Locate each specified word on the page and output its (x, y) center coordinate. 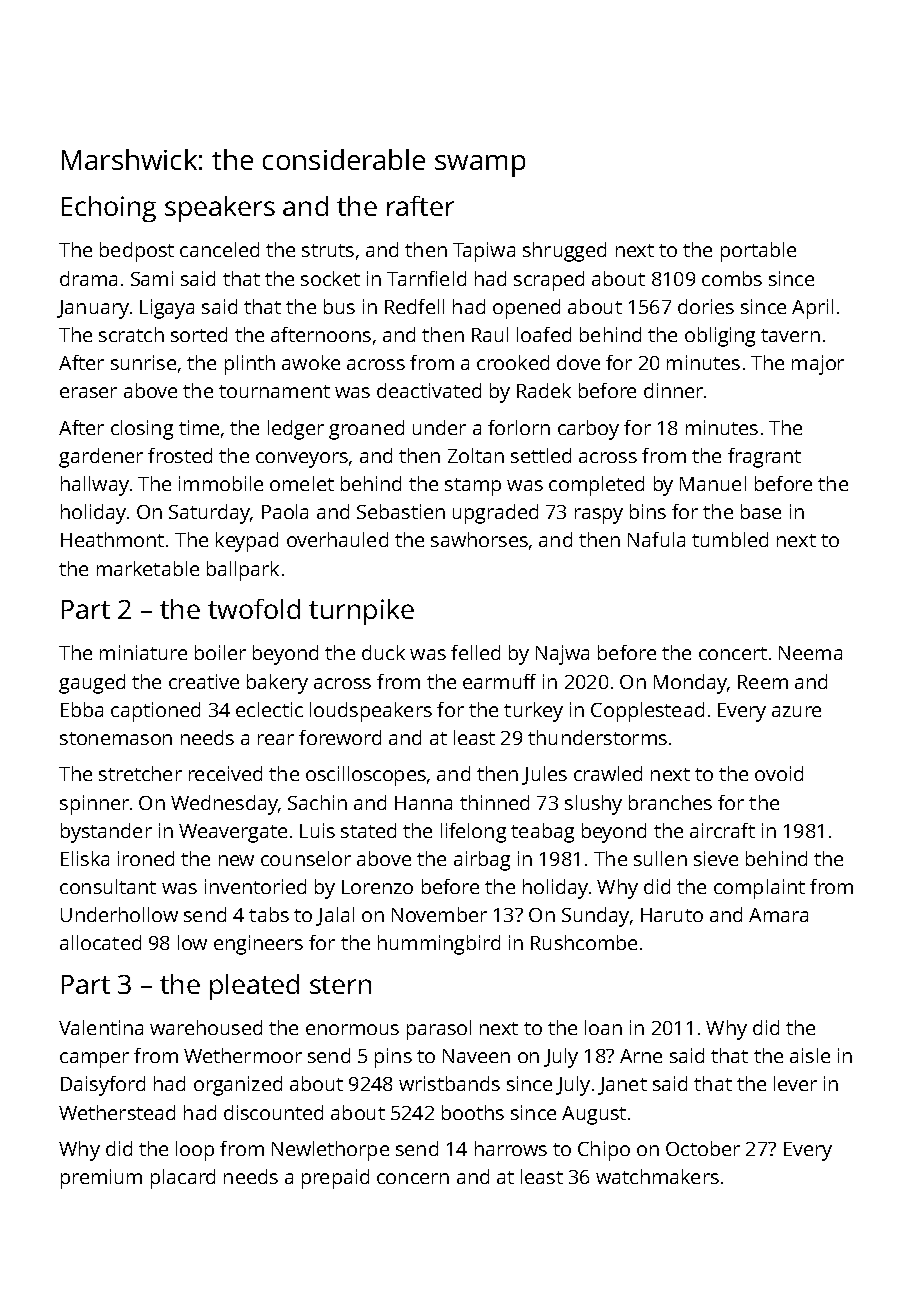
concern (413, 1178)
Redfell (414, 306)
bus (339, 306)
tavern (790, 335)
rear (276, 739)
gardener (101, 458)
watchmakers (657, 1176)
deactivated (429, 390)
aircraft (722, 830)
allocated (100, 942)
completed (596, 486)
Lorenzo (377, 887)
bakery (277, 684)
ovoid (779, 773)
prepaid (335, 1179)
